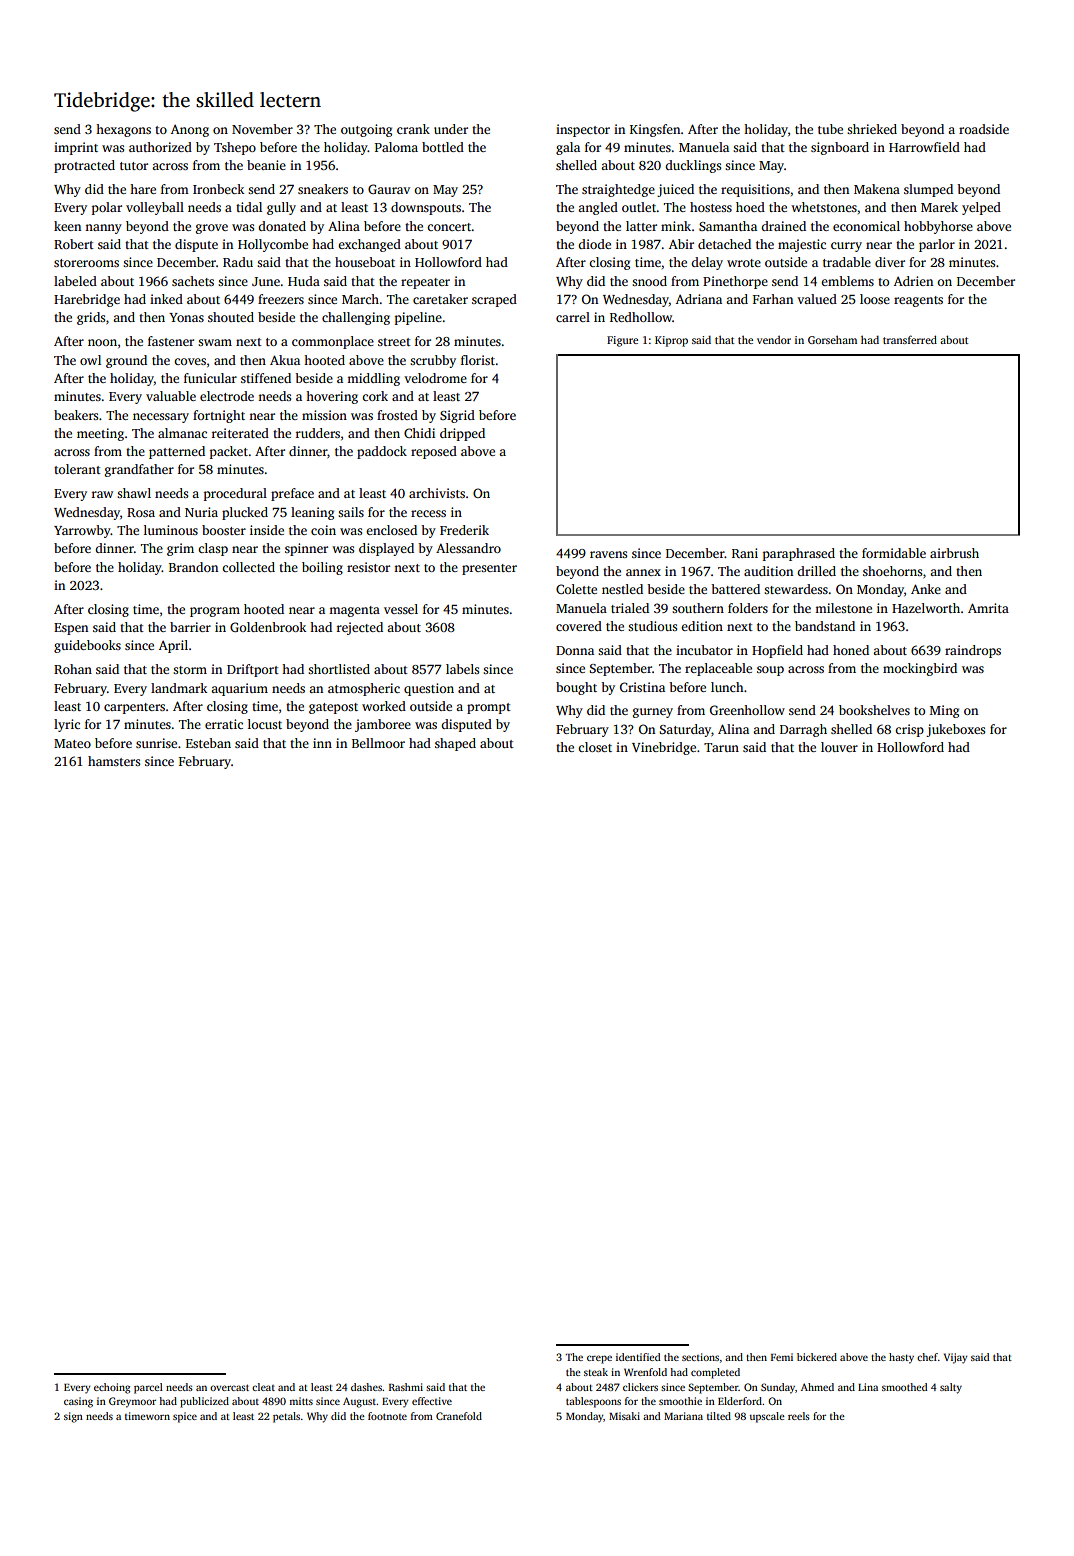 The height and width of the image is (1556, 1074). I want to click on prompt, so click(489, 708).
